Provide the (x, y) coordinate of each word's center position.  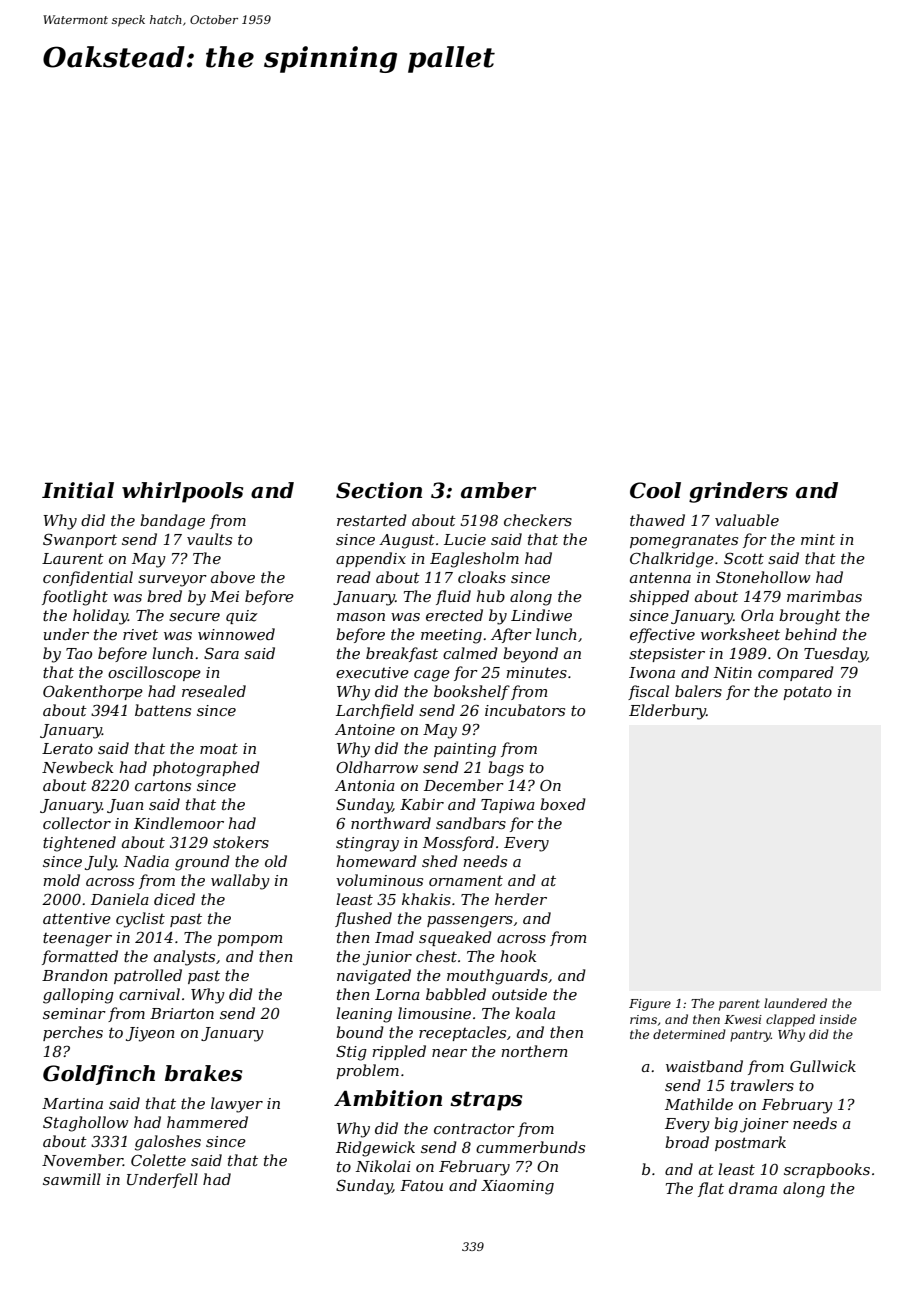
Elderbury (667, 712)
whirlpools (182, 492)
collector (77, 823)
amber (499, 490)
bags (506, 769)
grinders (738, 492)
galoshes (168, 1143)
